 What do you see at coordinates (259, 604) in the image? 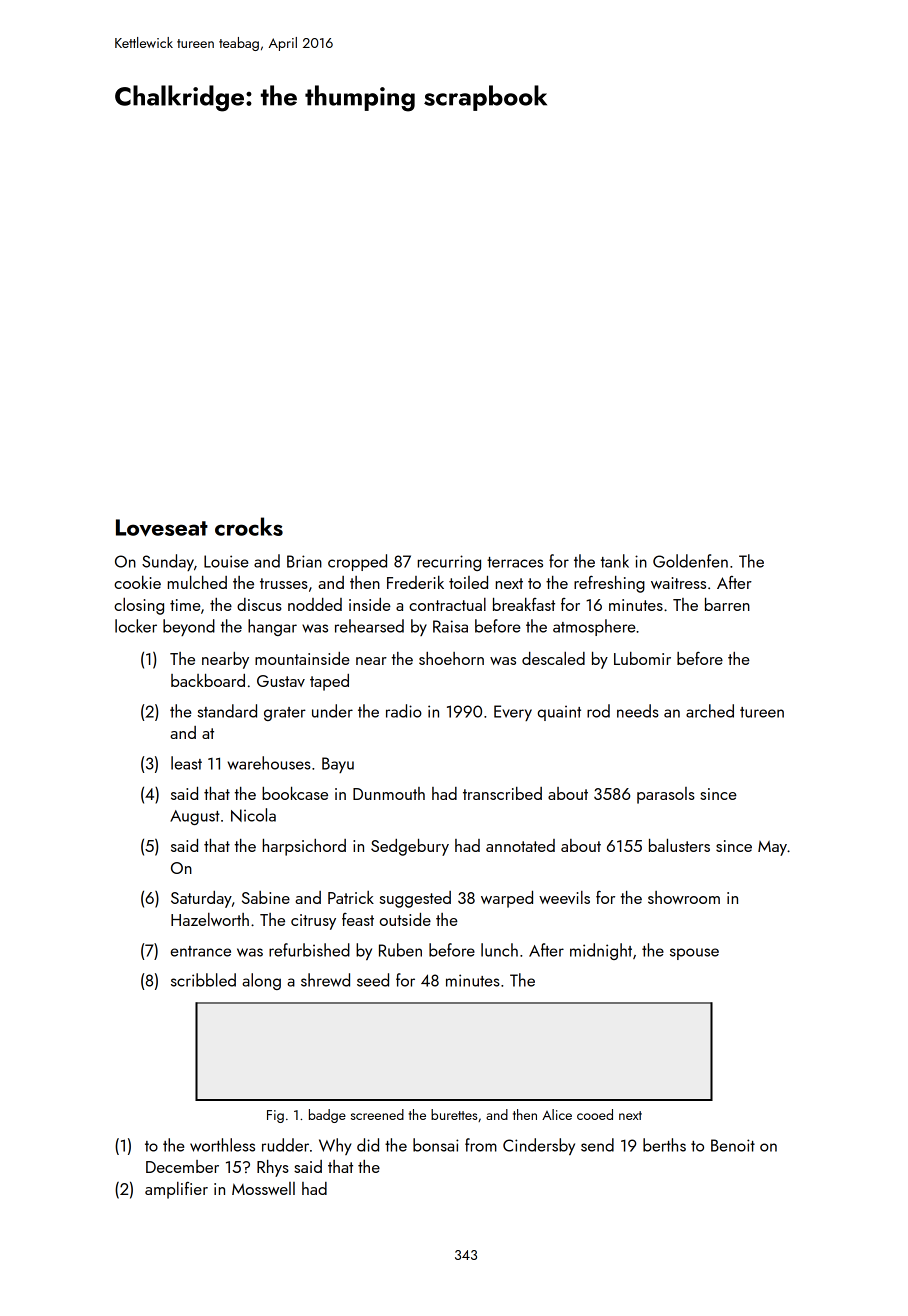
I see `discus` at bounding box center [259, 604].
